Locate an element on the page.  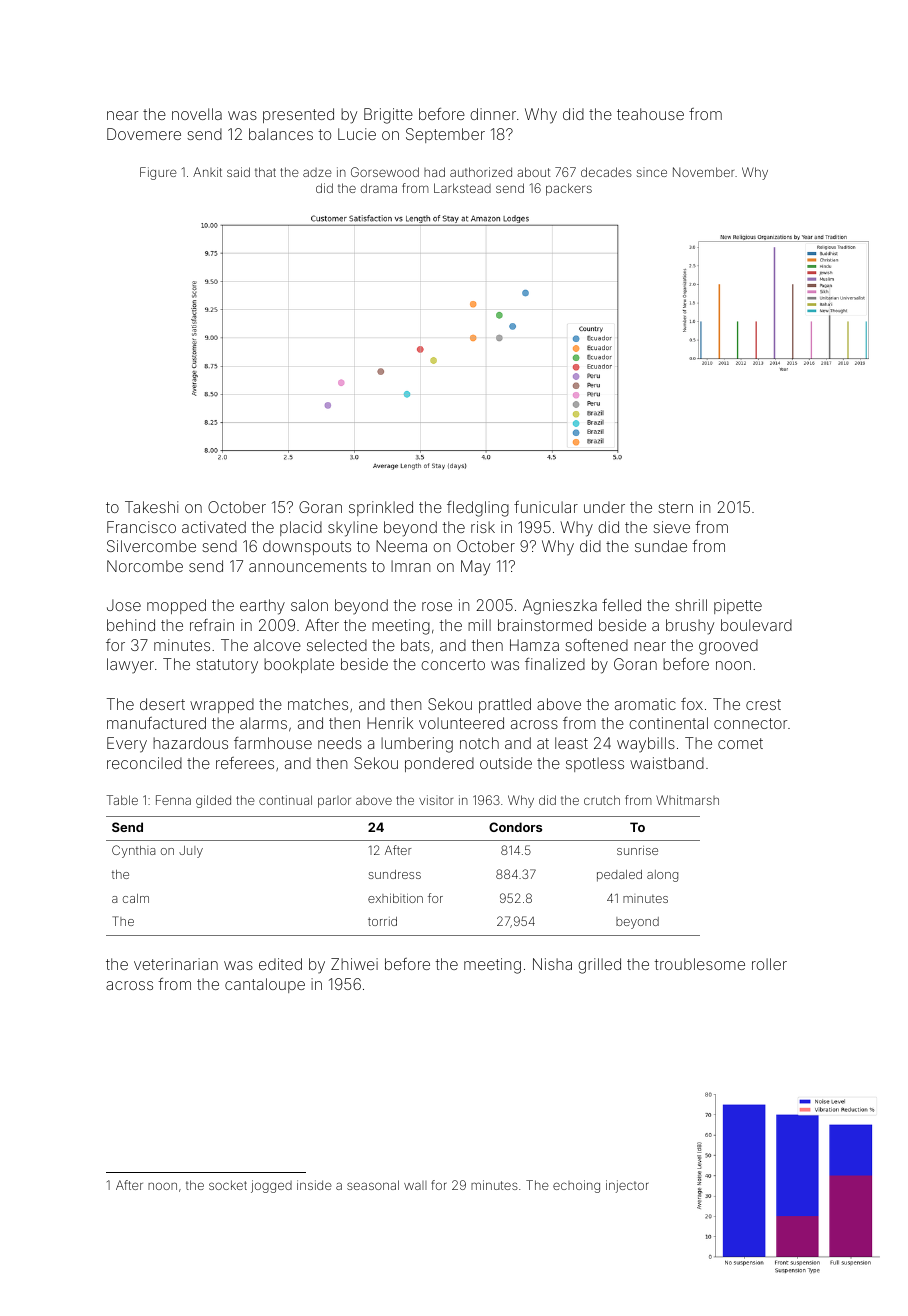
since is located at coordinates (652, 172).
